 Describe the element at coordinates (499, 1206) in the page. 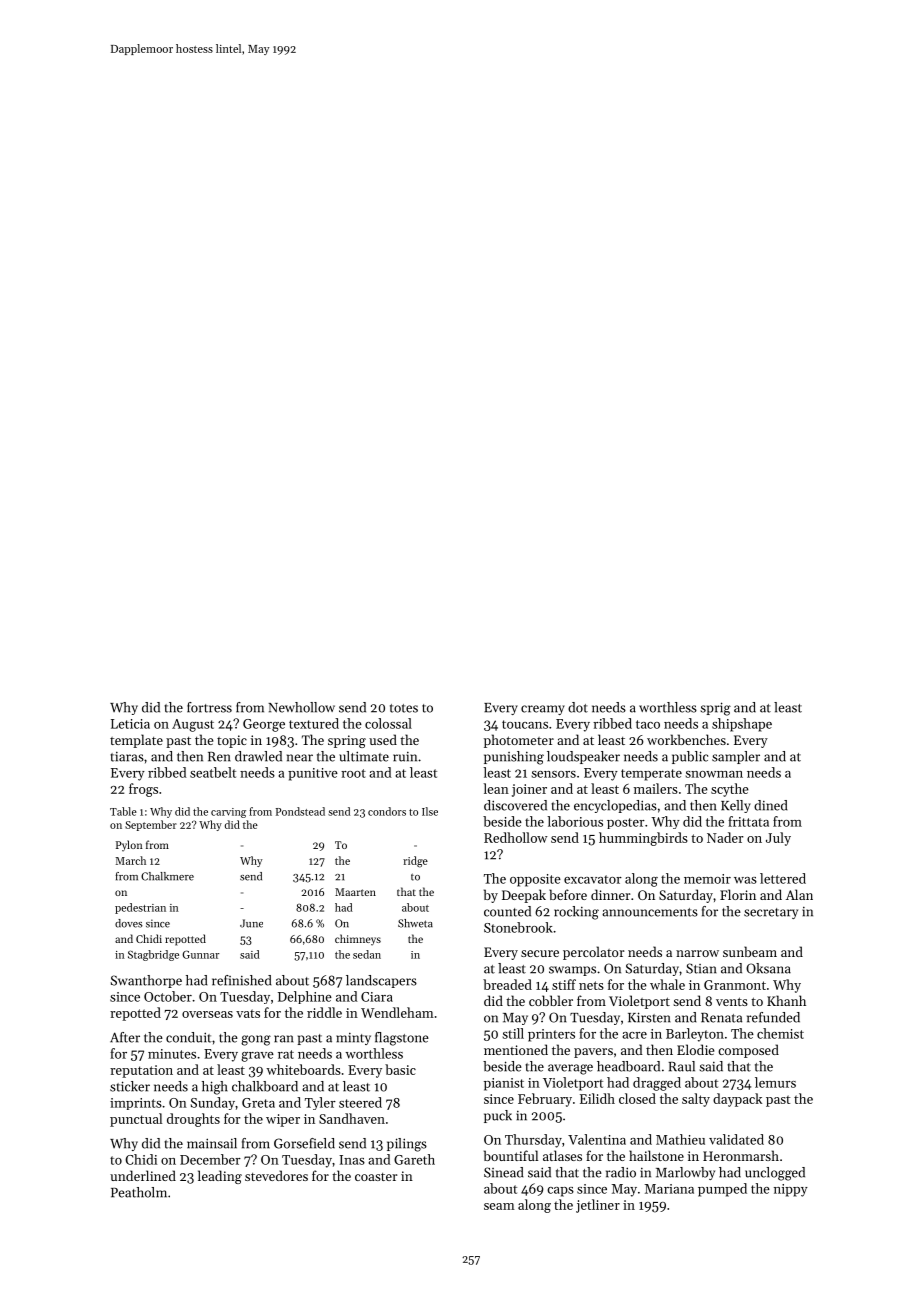

I see `seam` at that location.
